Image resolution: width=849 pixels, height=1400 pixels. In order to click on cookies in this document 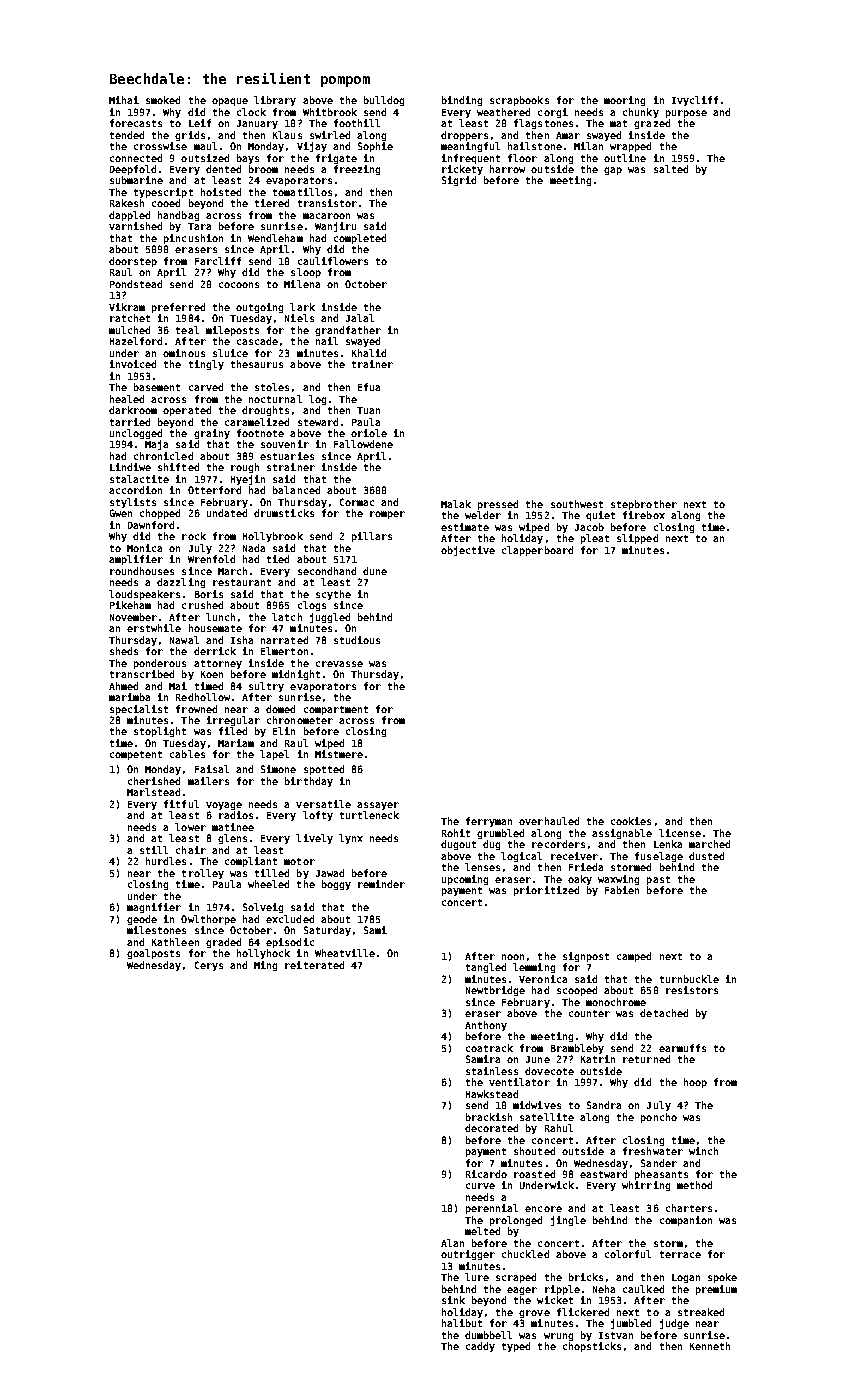, I will do `click(631, 821)`.
